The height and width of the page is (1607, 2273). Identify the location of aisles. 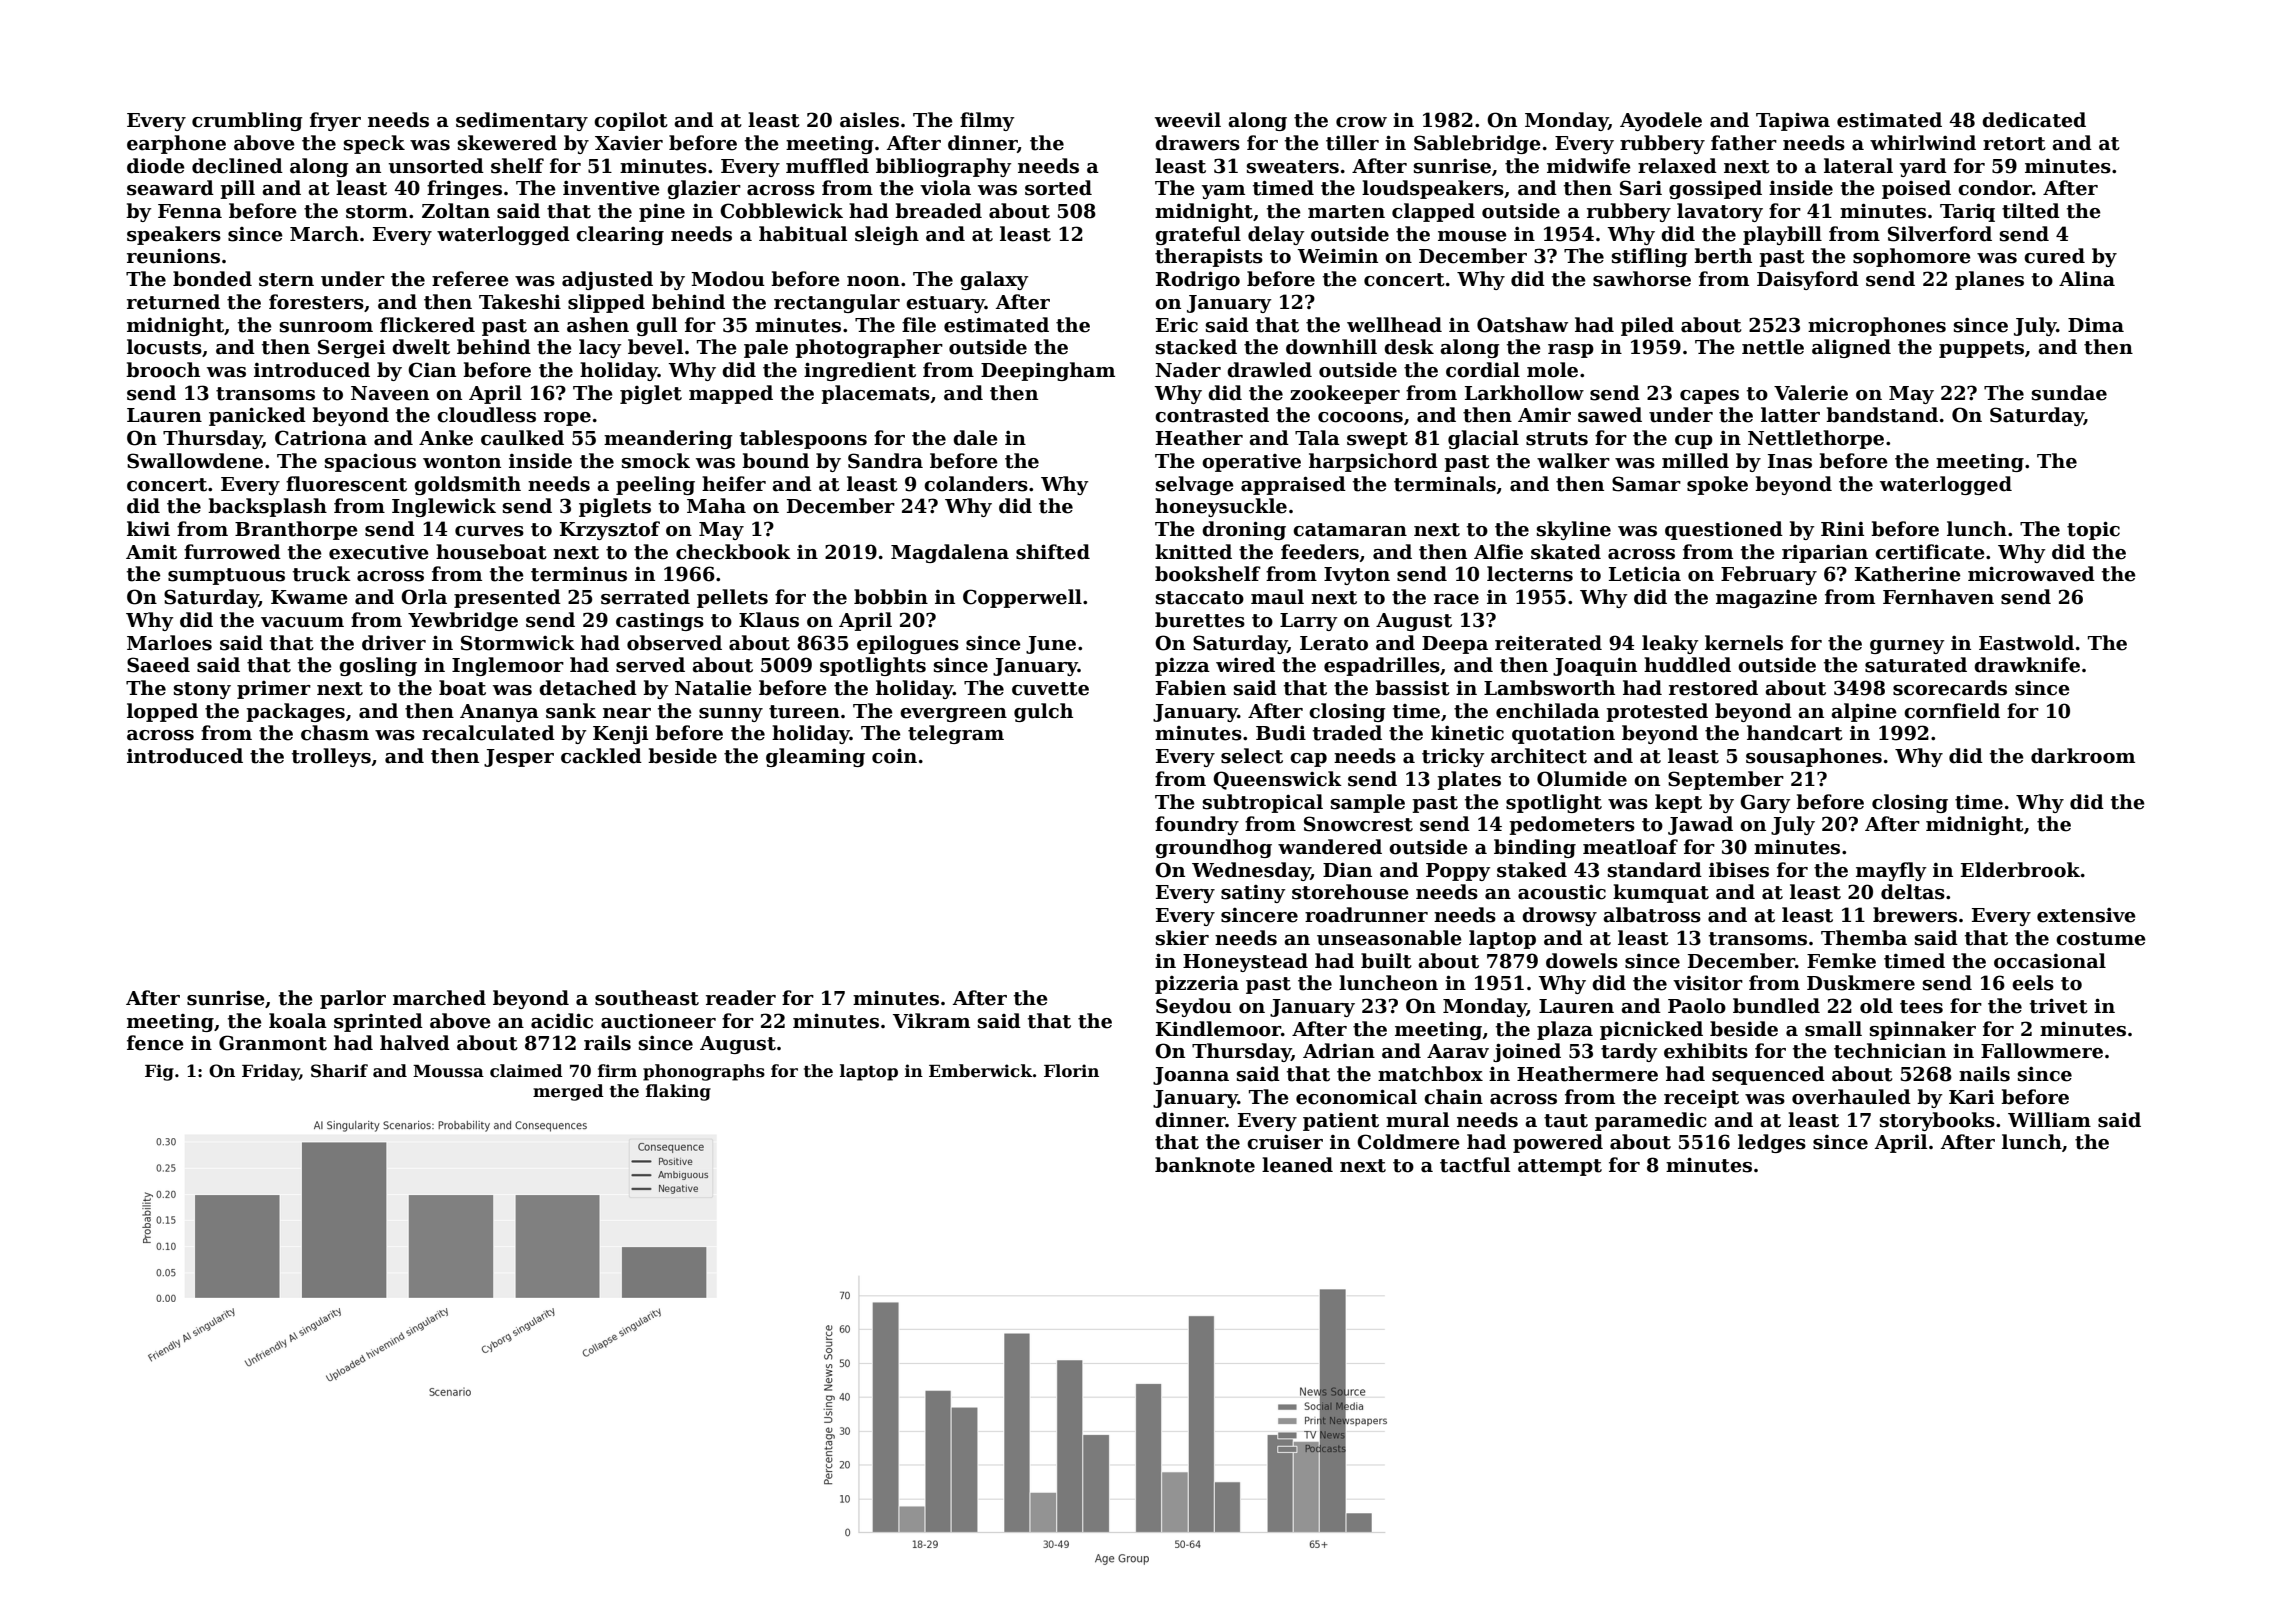
(869, 120).
